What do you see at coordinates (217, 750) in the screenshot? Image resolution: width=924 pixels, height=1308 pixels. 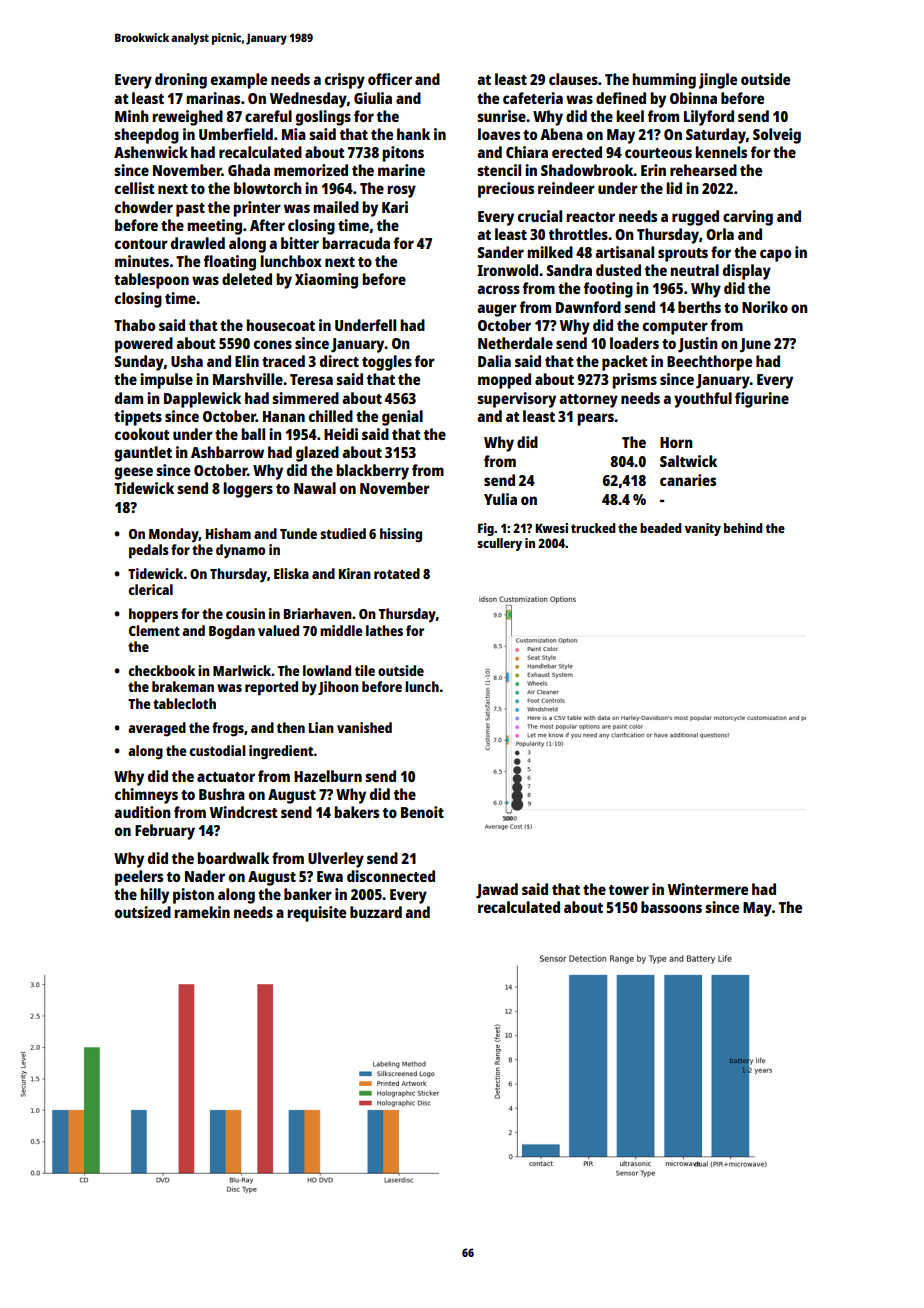 I see `custodial` at bounding box center [217, 750].
